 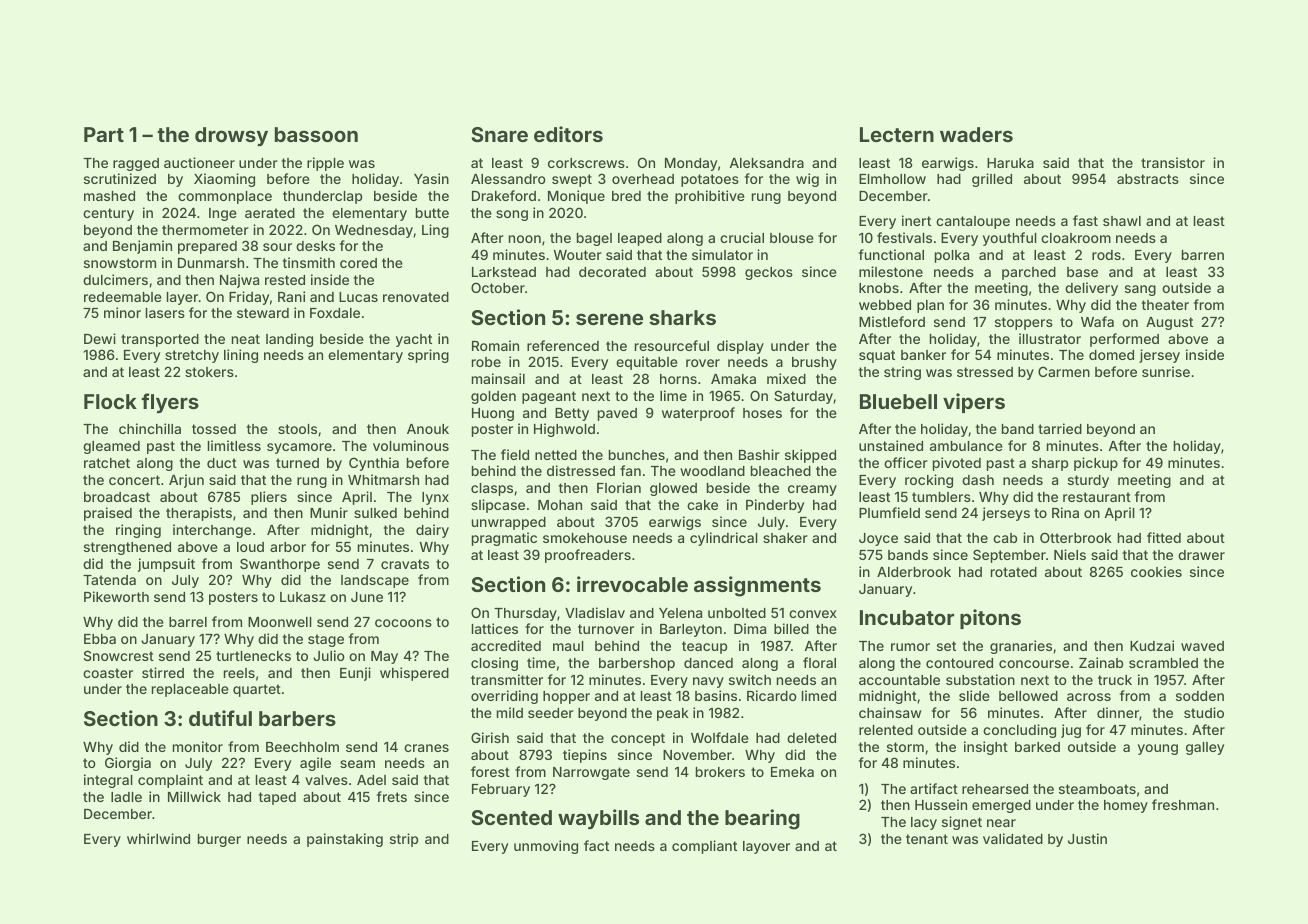 What do you see at coordinates (315, 246) in the document?
I see `desks` at bounding box center [315, 246].
